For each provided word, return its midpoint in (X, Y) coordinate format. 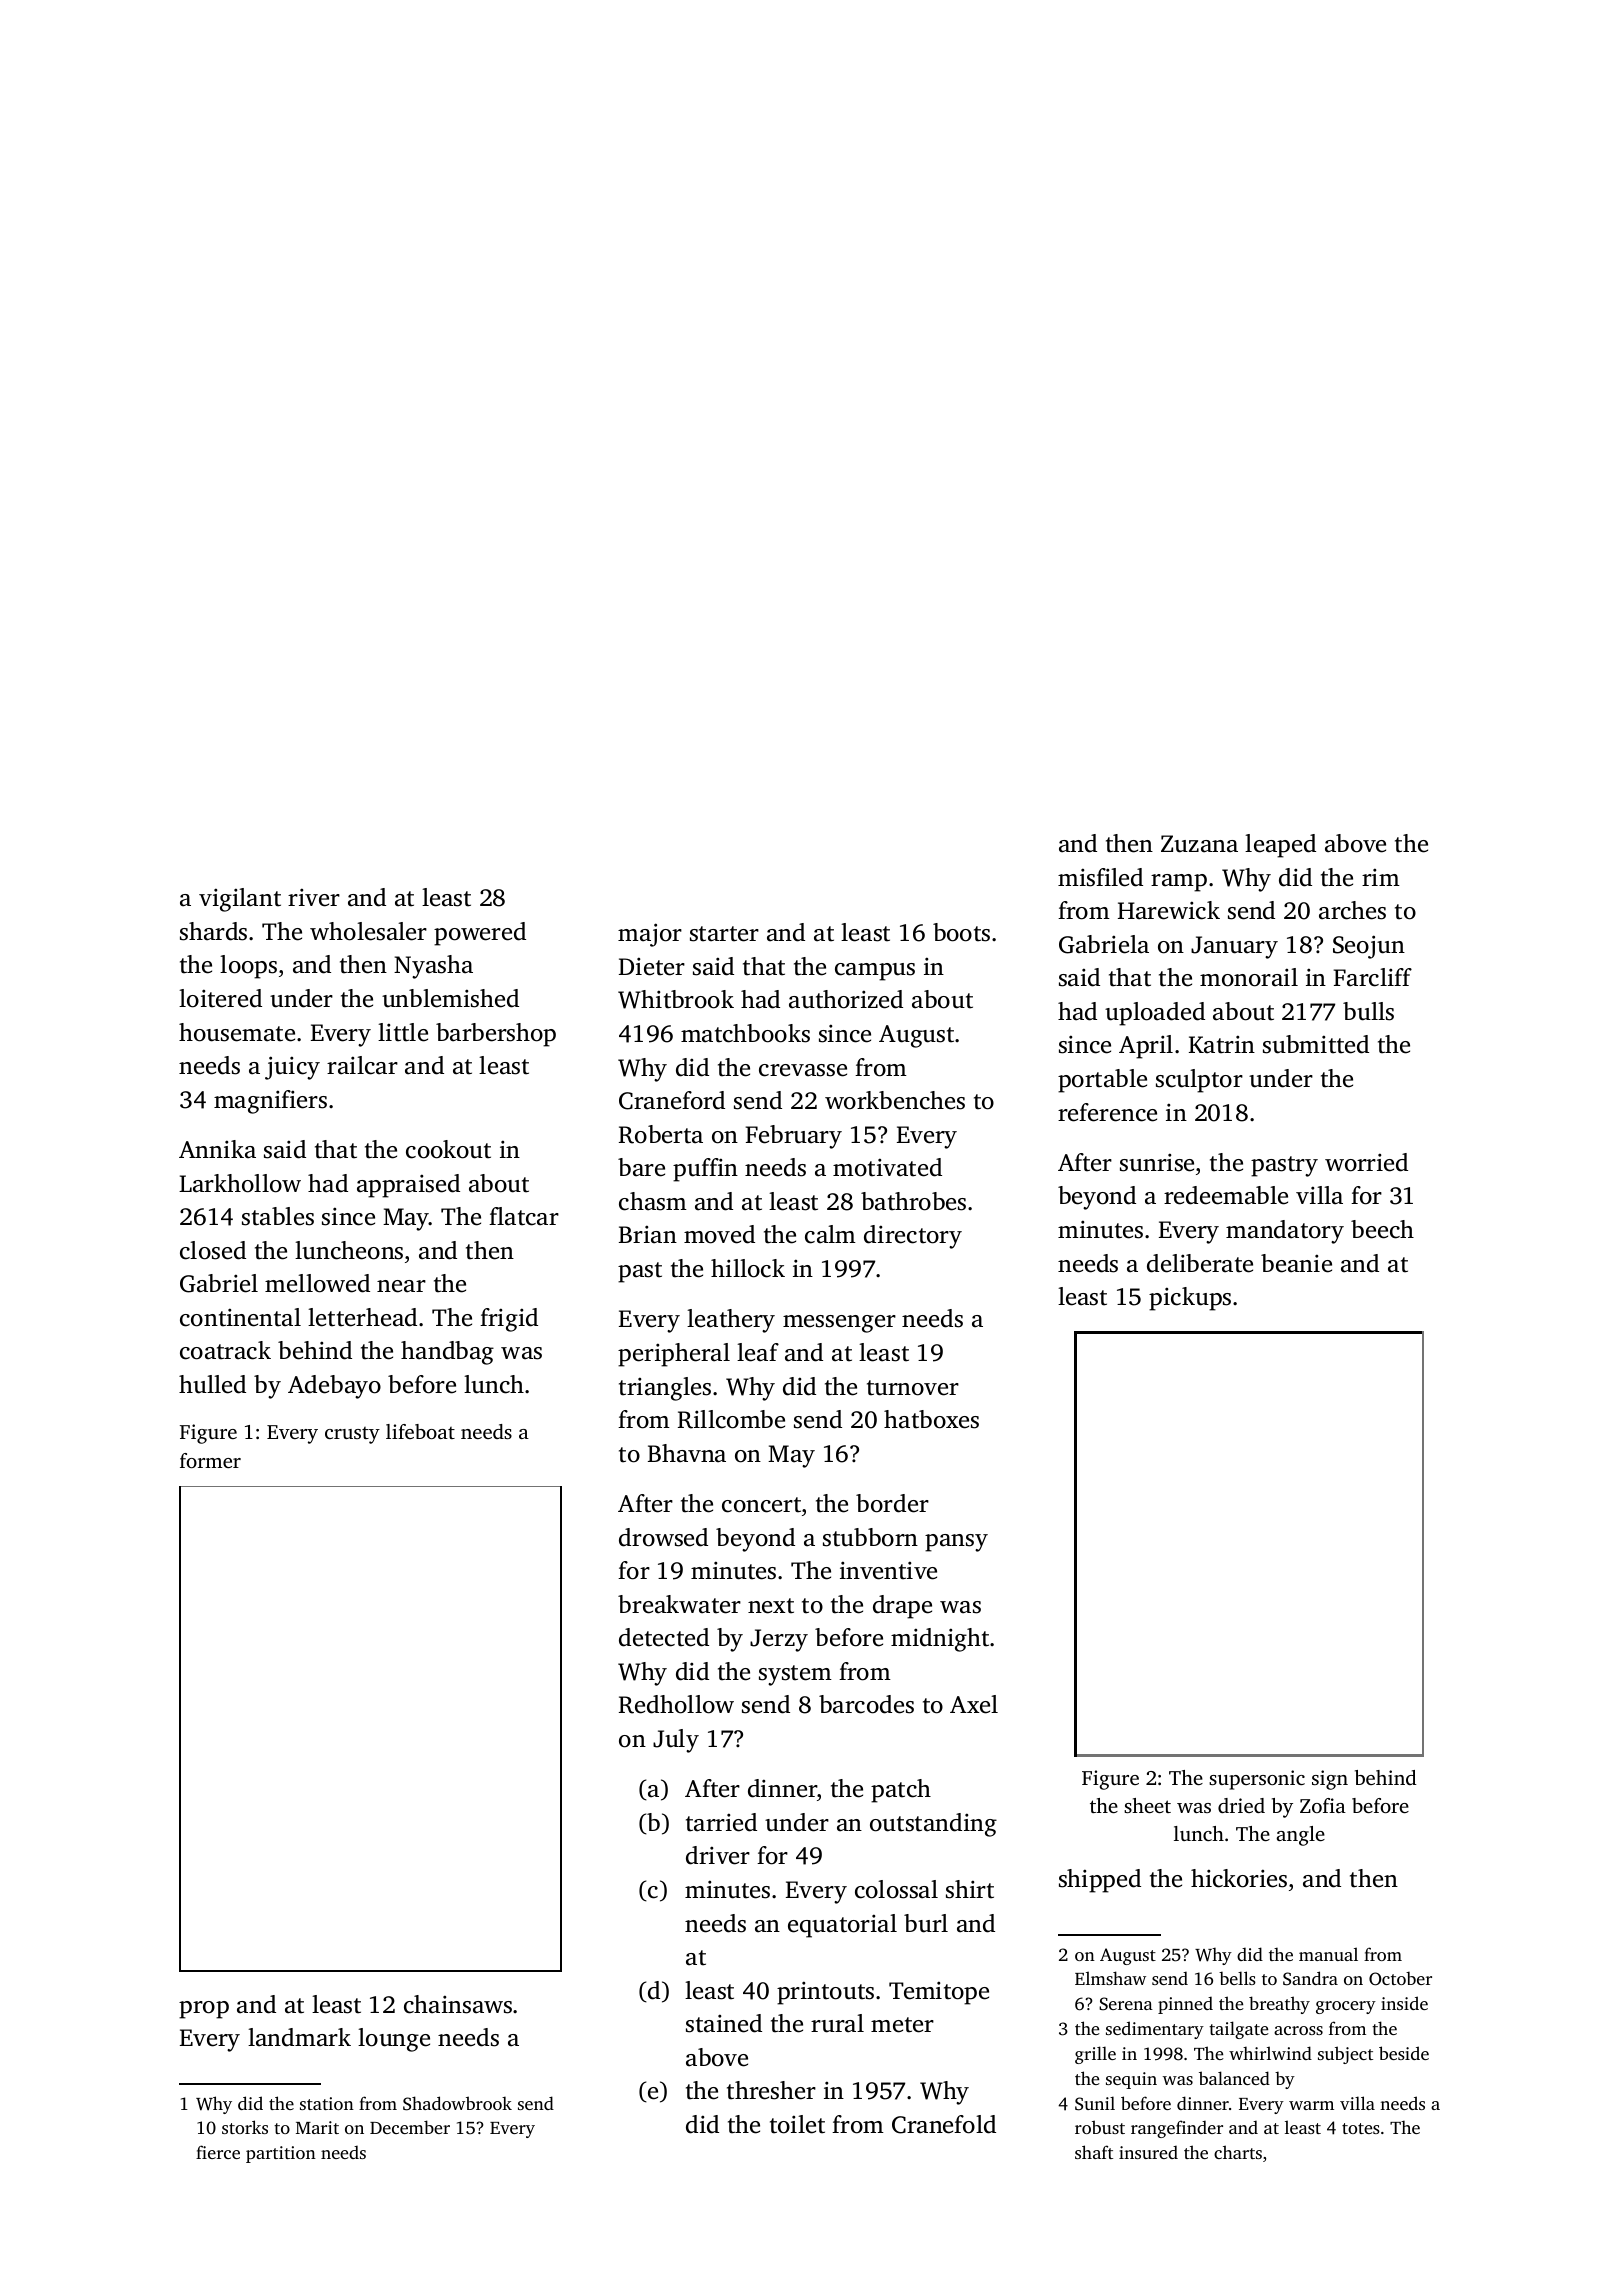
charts (1238, 2152)
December (410, 2127)
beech (1382, 1229)
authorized (846, 999)
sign (1330, 1780)
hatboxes (931, 1419)
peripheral (674, 1355)
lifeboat (420, 1431)
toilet (797, 2124)
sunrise (1157, 1162)
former (210, 1460)
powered (480, 934)
